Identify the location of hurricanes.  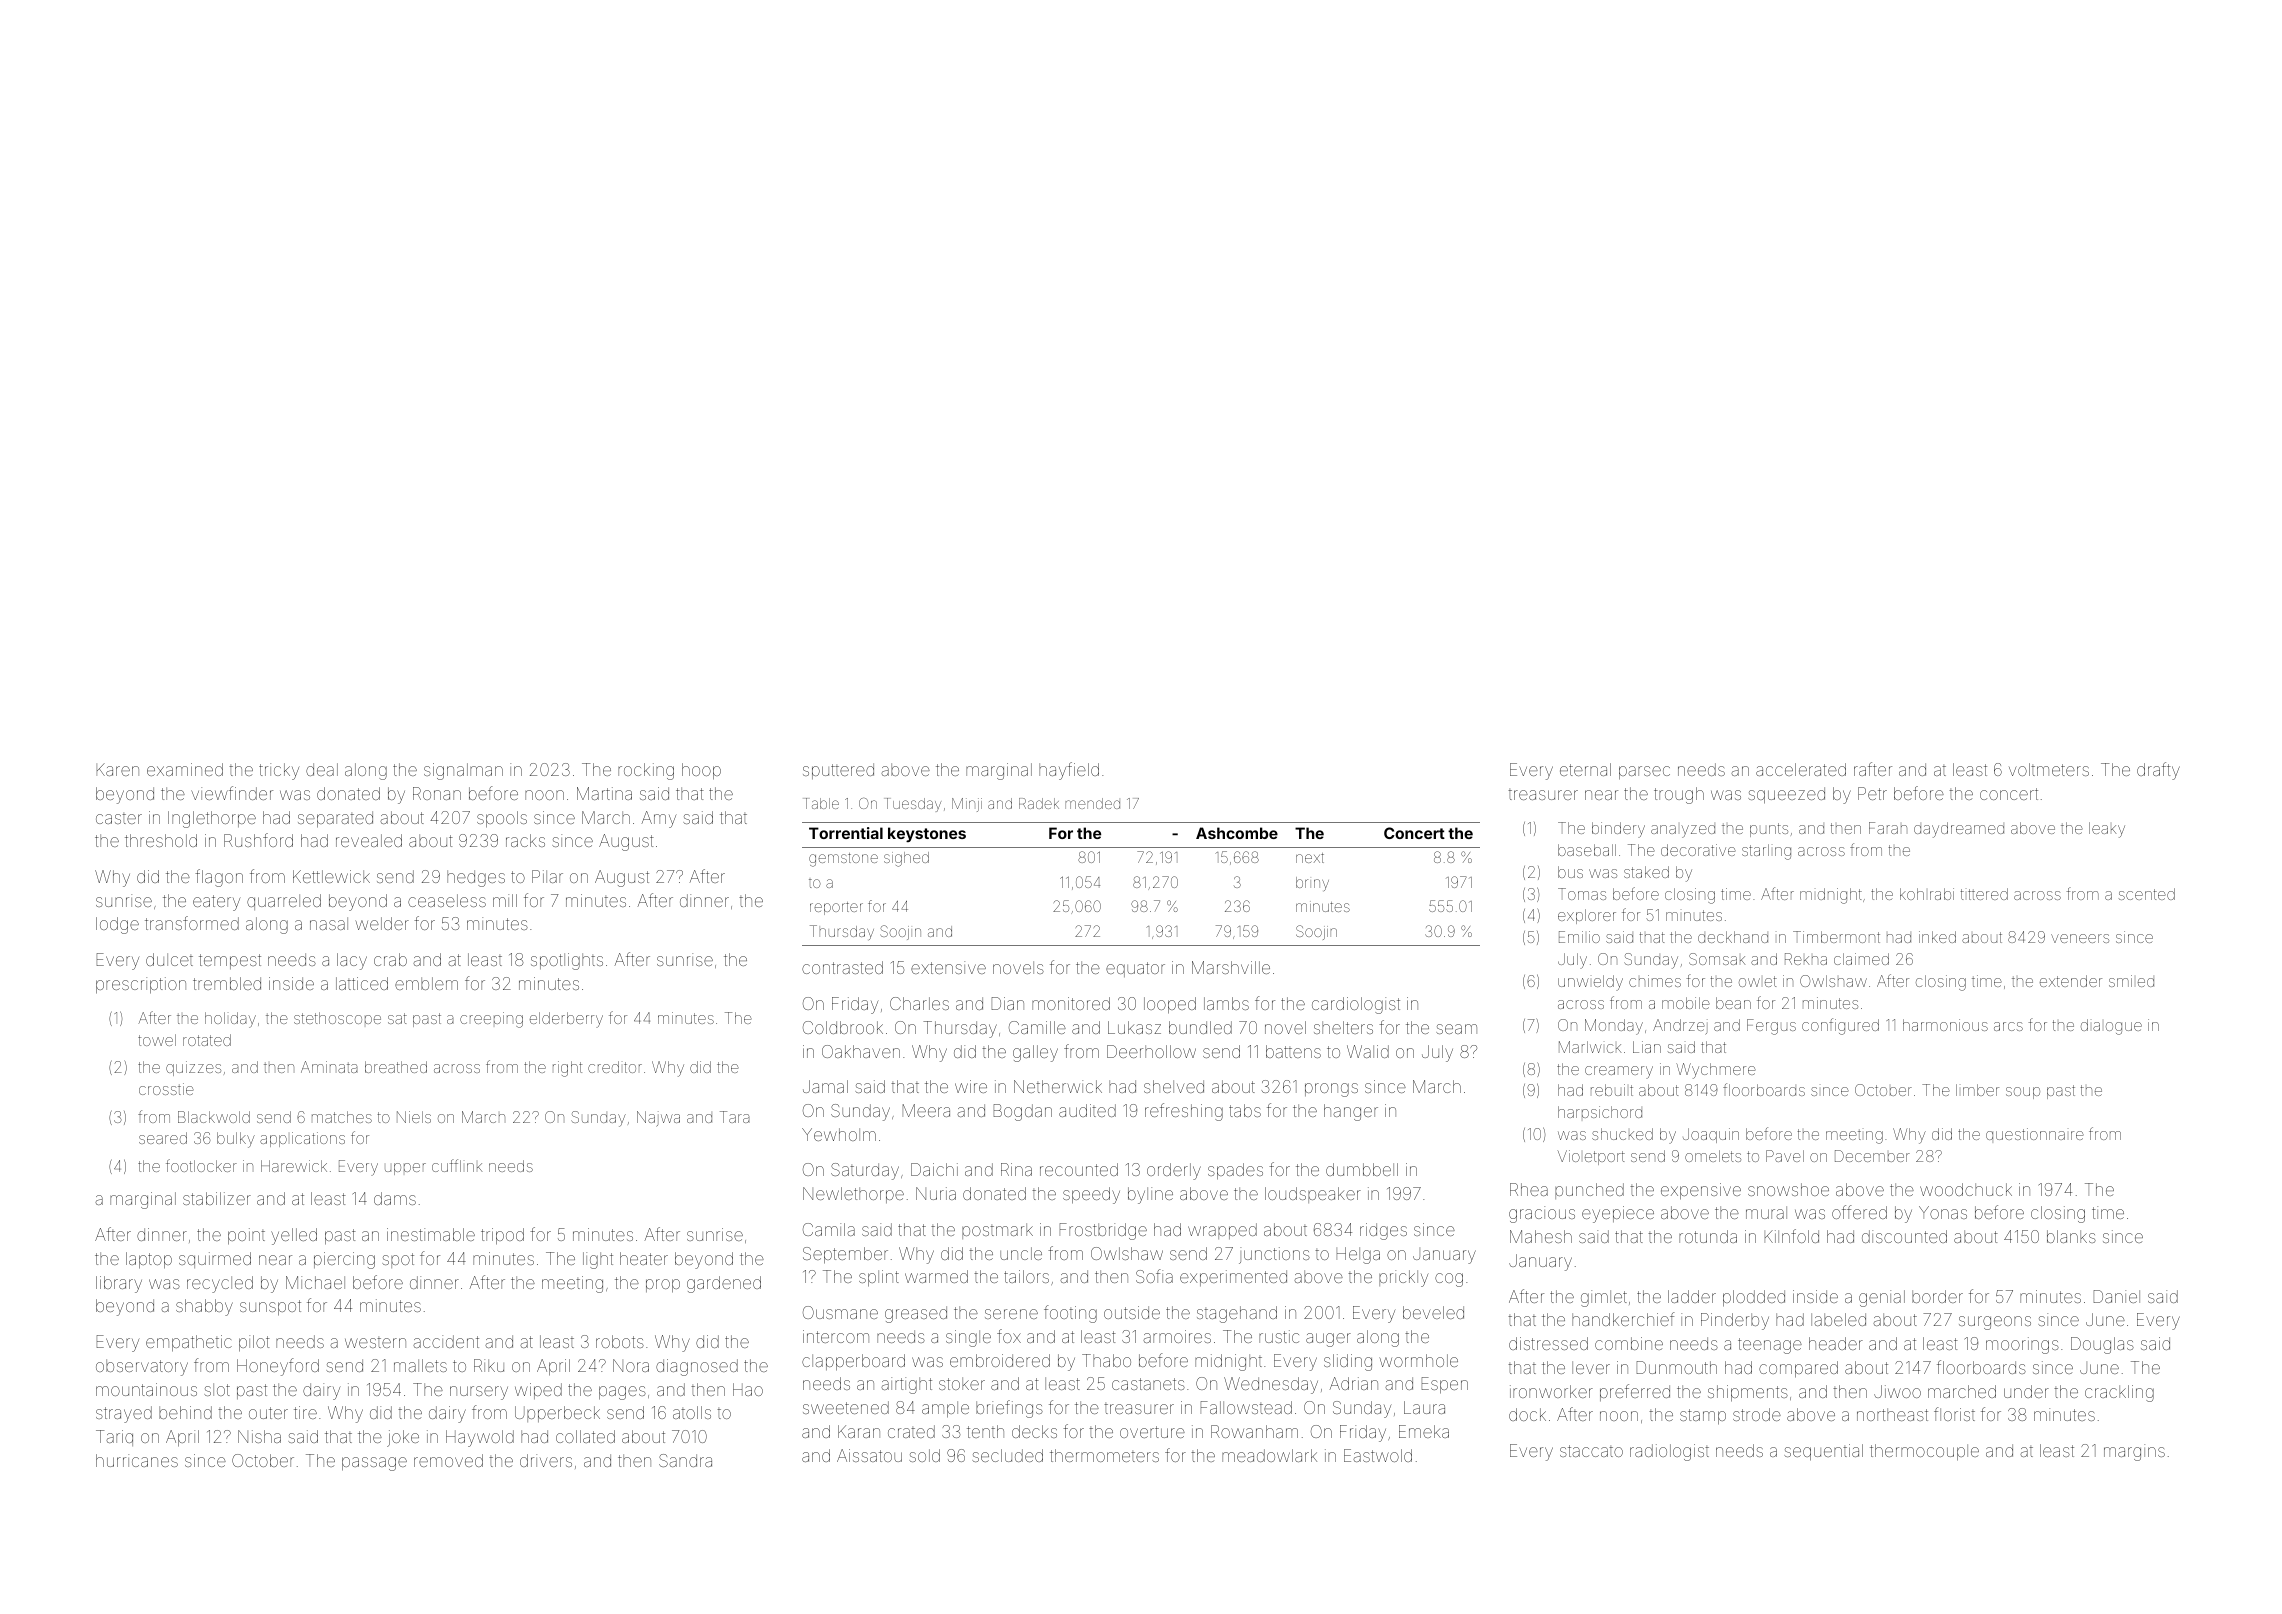
(137, 1460).
